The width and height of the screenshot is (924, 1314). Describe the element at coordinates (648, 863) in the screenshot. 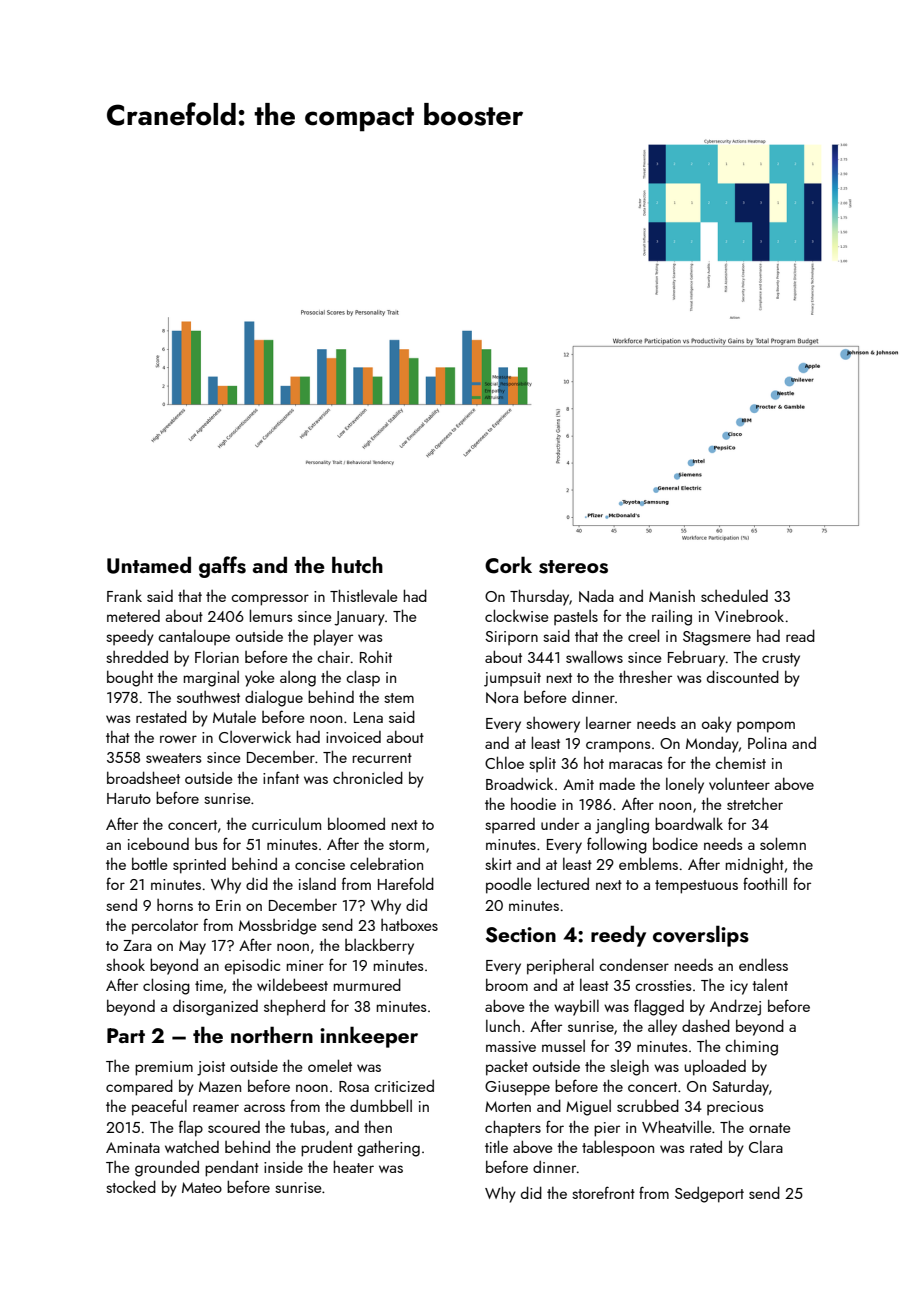

I see `emblems` at that location.
